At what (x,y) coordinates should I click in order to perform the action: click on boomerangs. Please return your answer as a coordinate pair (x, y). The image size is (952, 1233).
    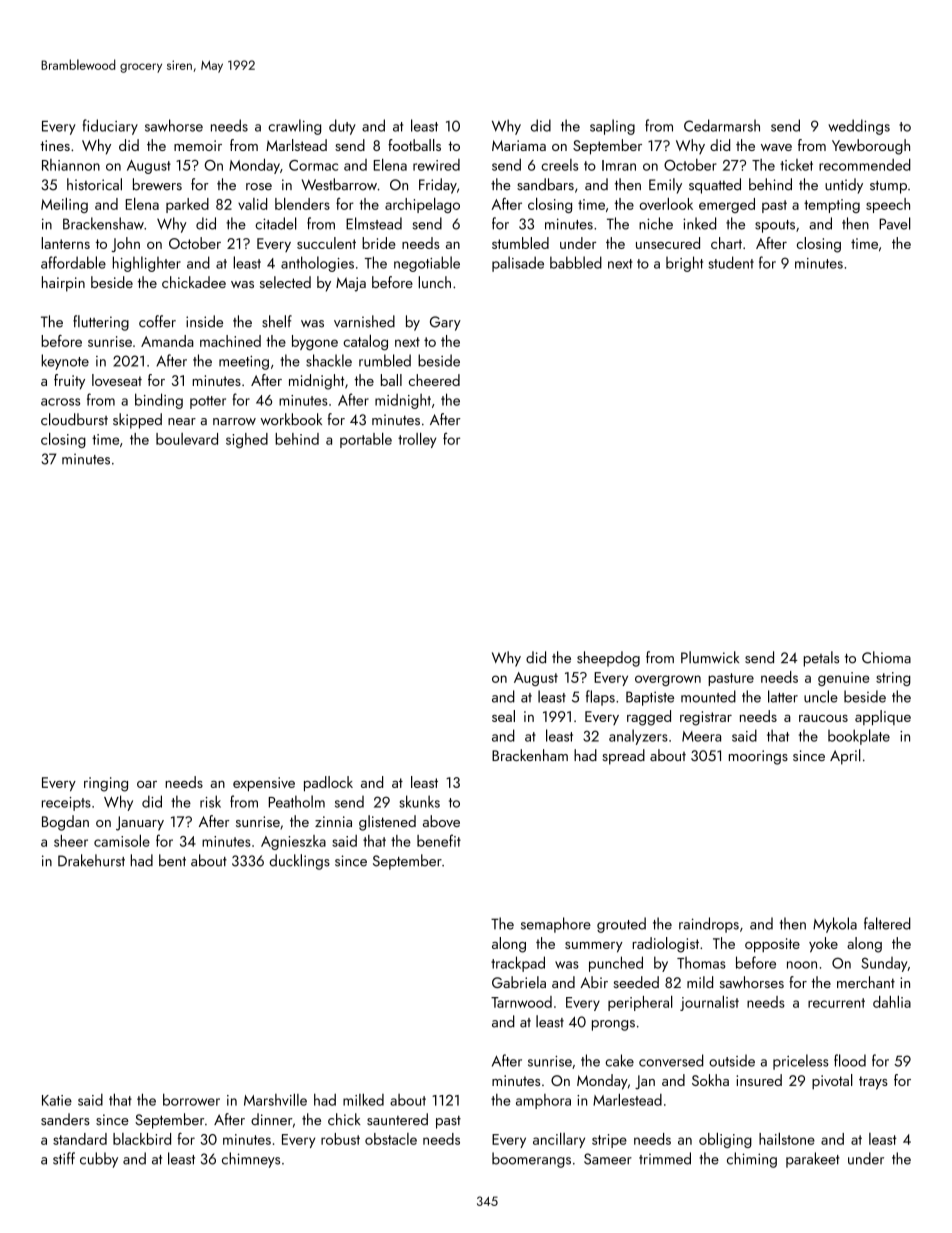
    Looking at the image, I should click on (531, 1160).
